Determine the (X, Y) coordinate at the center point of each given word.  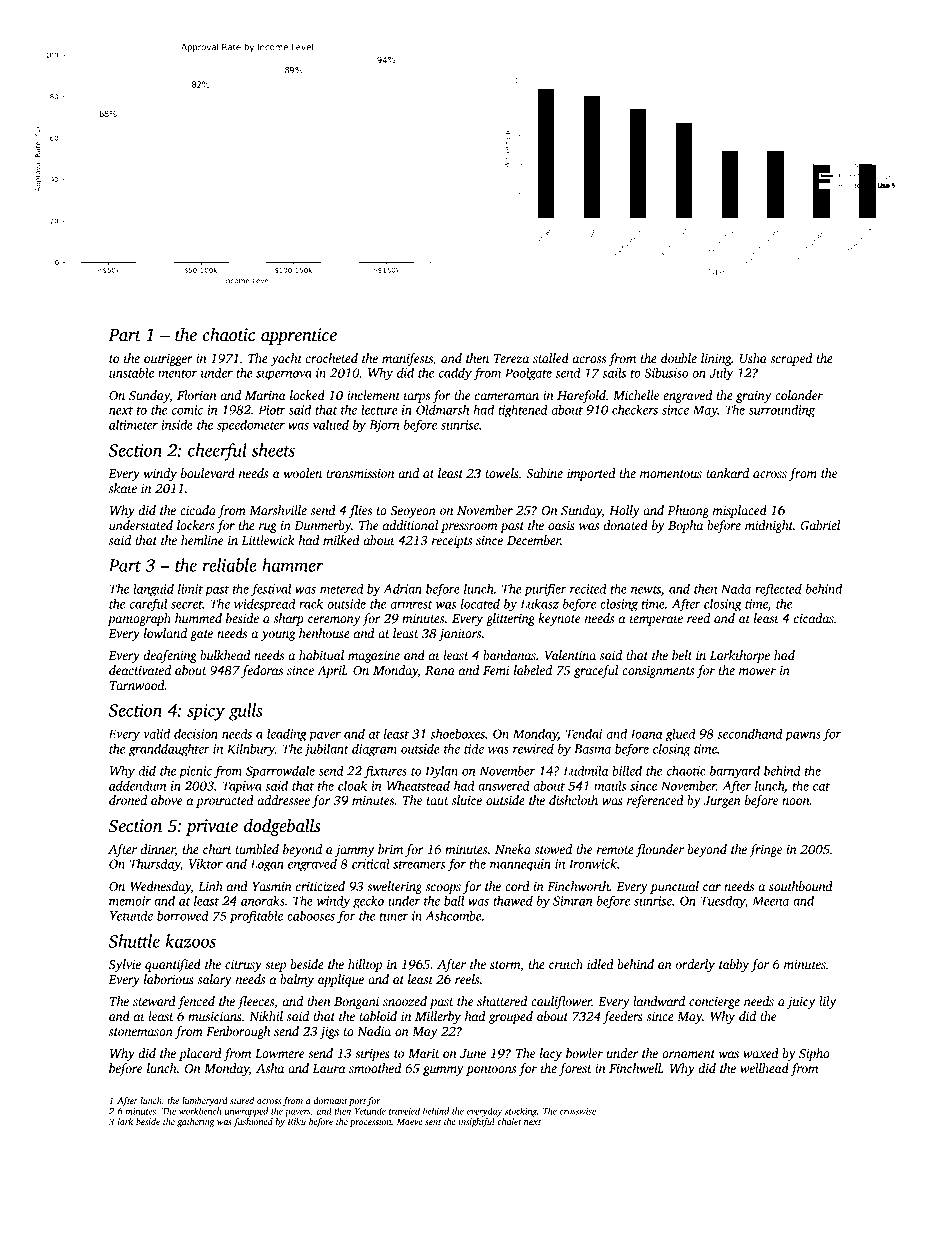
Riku (296, 1121)
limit (190, 588)
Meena (770, 901)
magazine (374, 657)
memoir (130, 901)
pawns (803, 737)
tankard (727, 473)
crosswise (578, 1111)
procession (371, 1122)
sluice (467, 800)
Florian (197, 395)
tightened (523, 411)
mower (757, 671)
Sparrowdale (280, 772)
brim (390, 849)
